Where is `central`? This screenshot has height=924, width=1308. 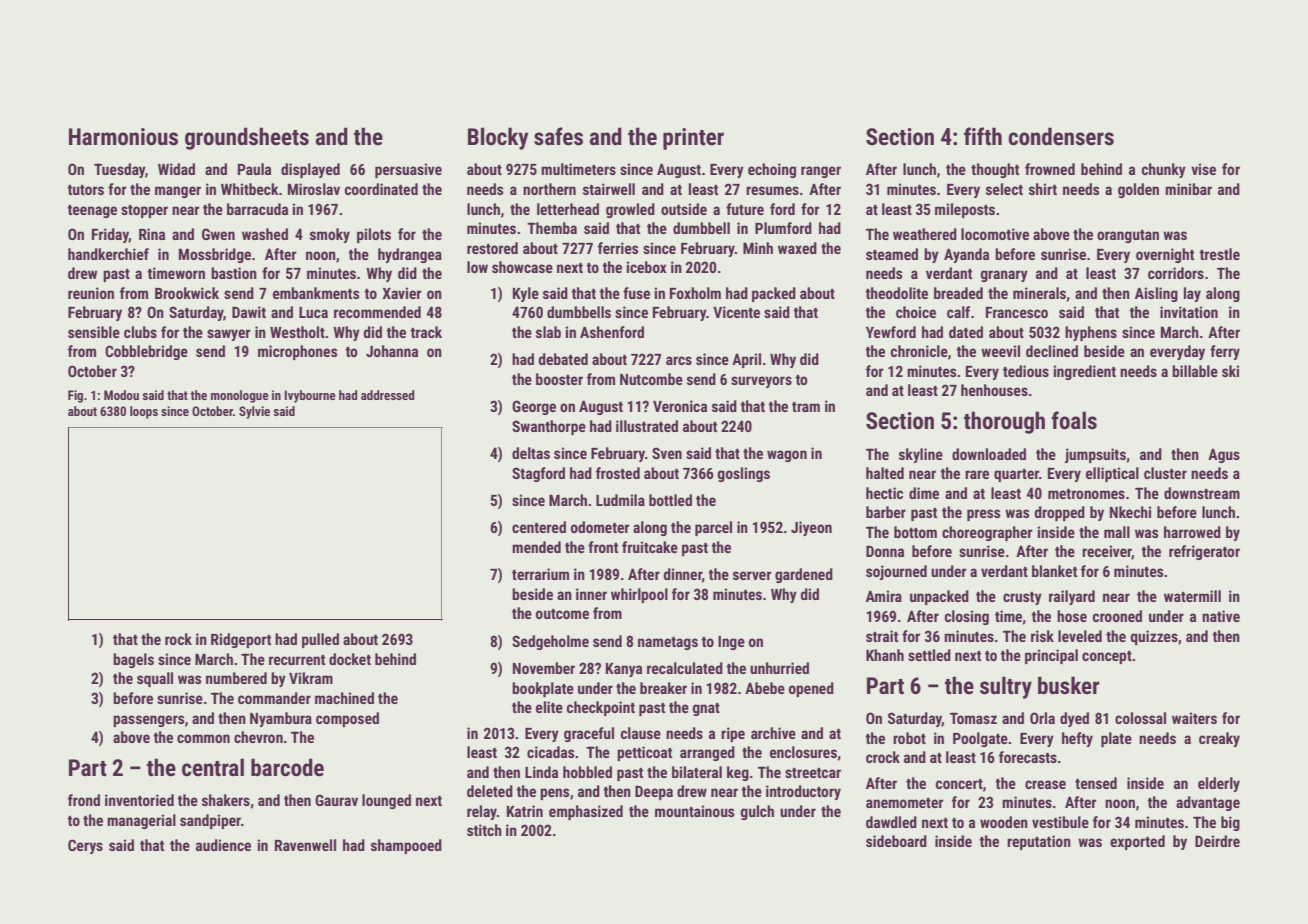 central is located at coordinates (213, 767).
